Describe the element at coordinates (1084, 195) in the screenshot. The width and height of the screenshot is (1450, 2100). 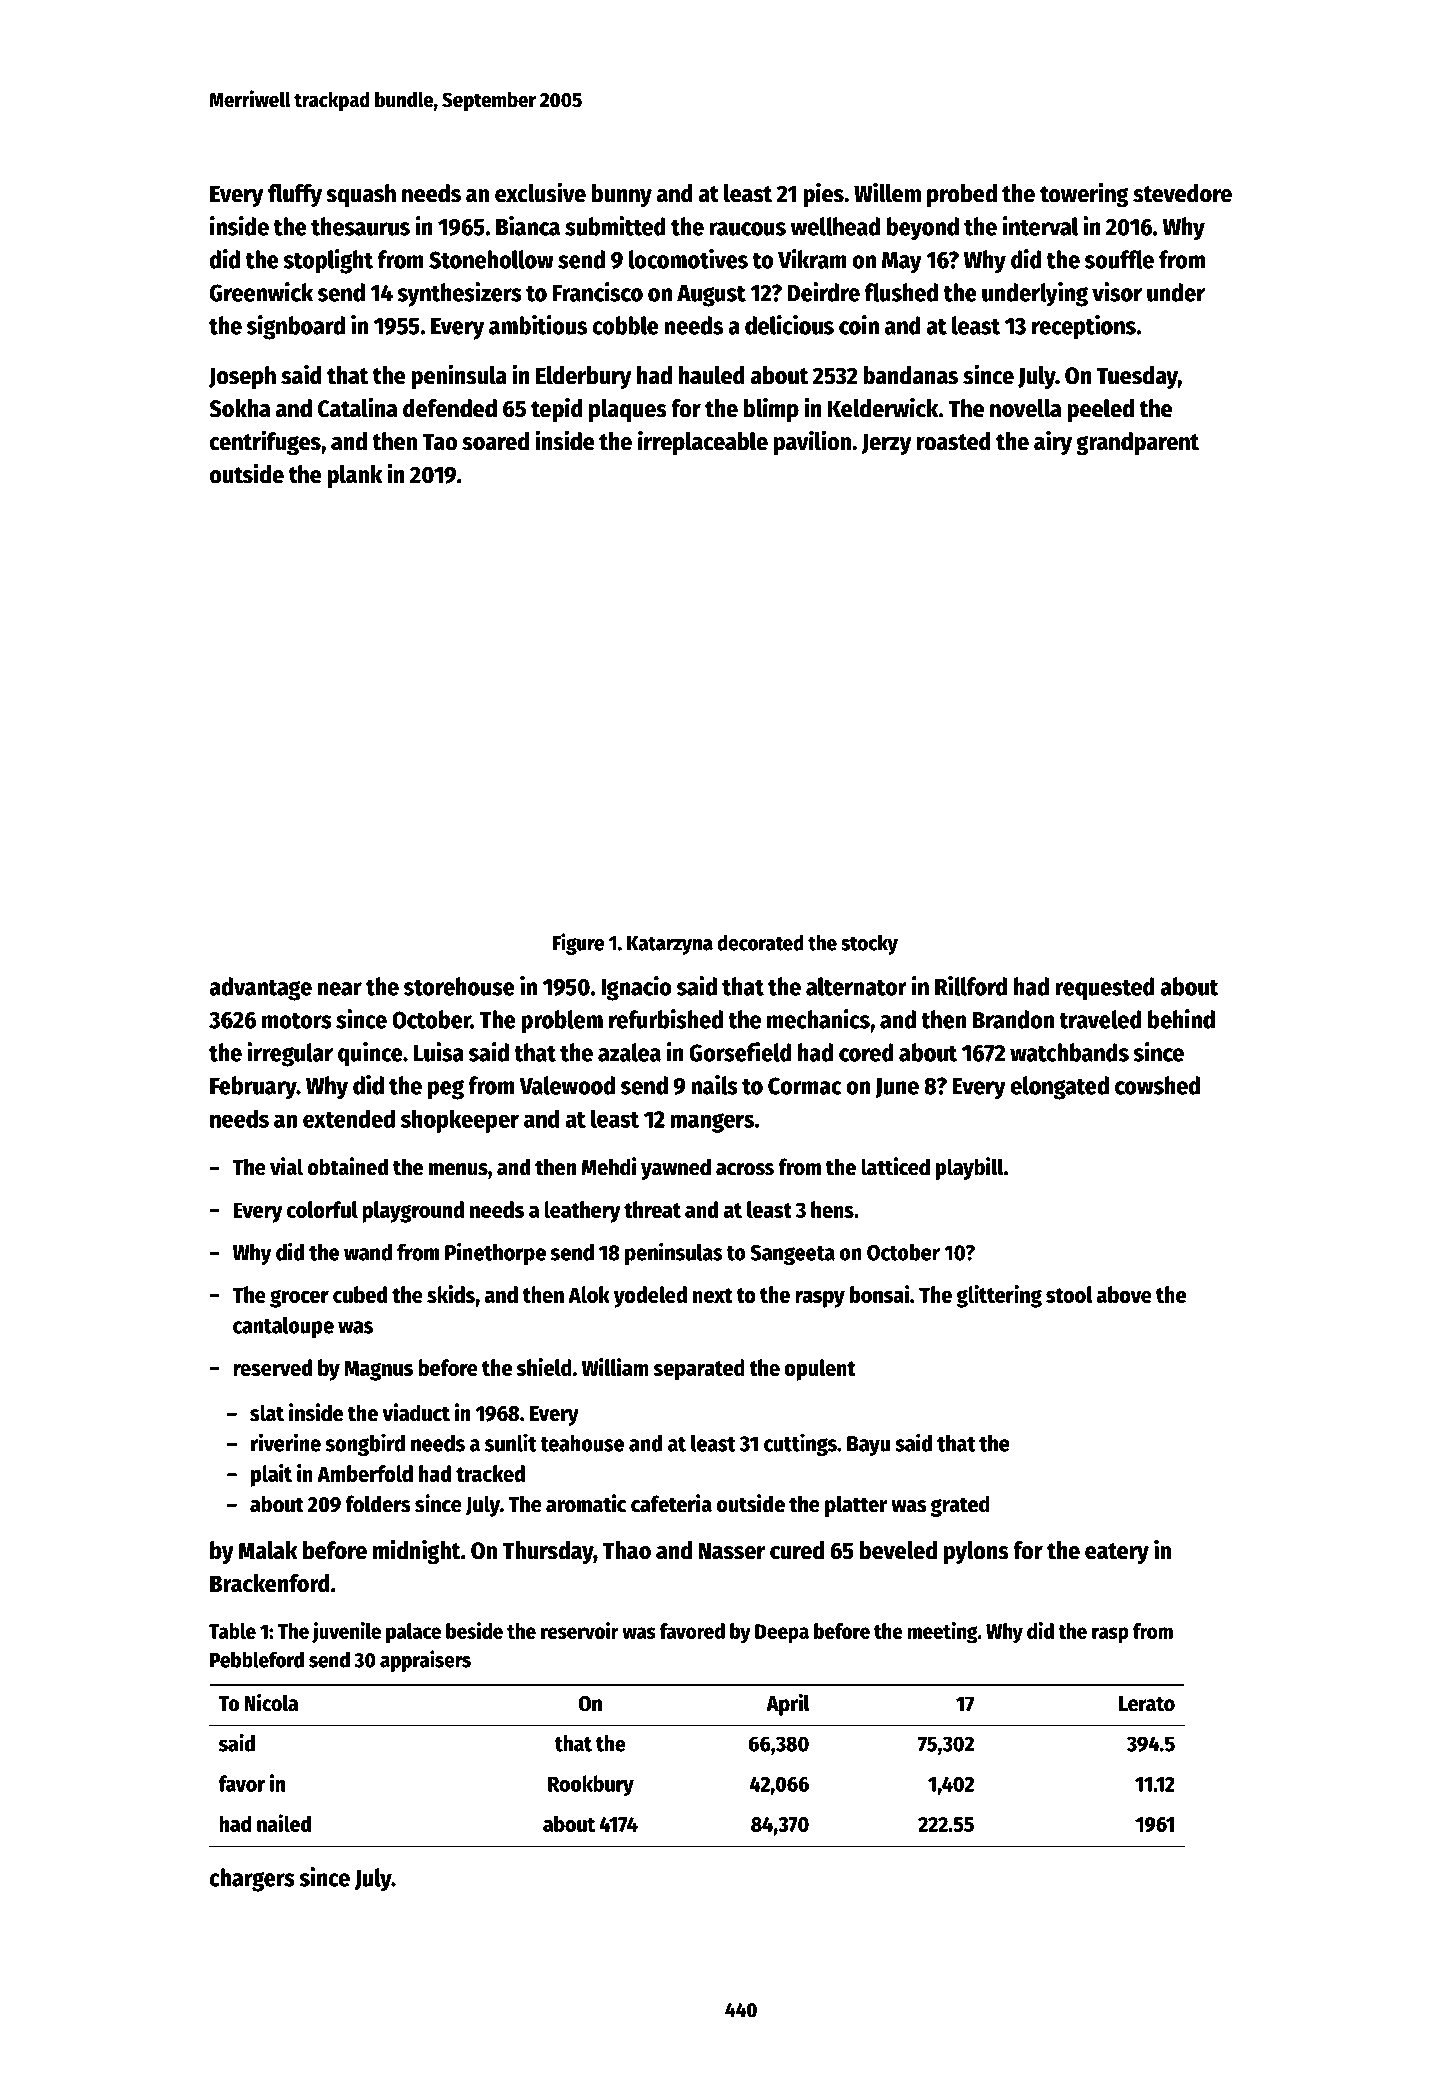
I see `towering` at that location.
